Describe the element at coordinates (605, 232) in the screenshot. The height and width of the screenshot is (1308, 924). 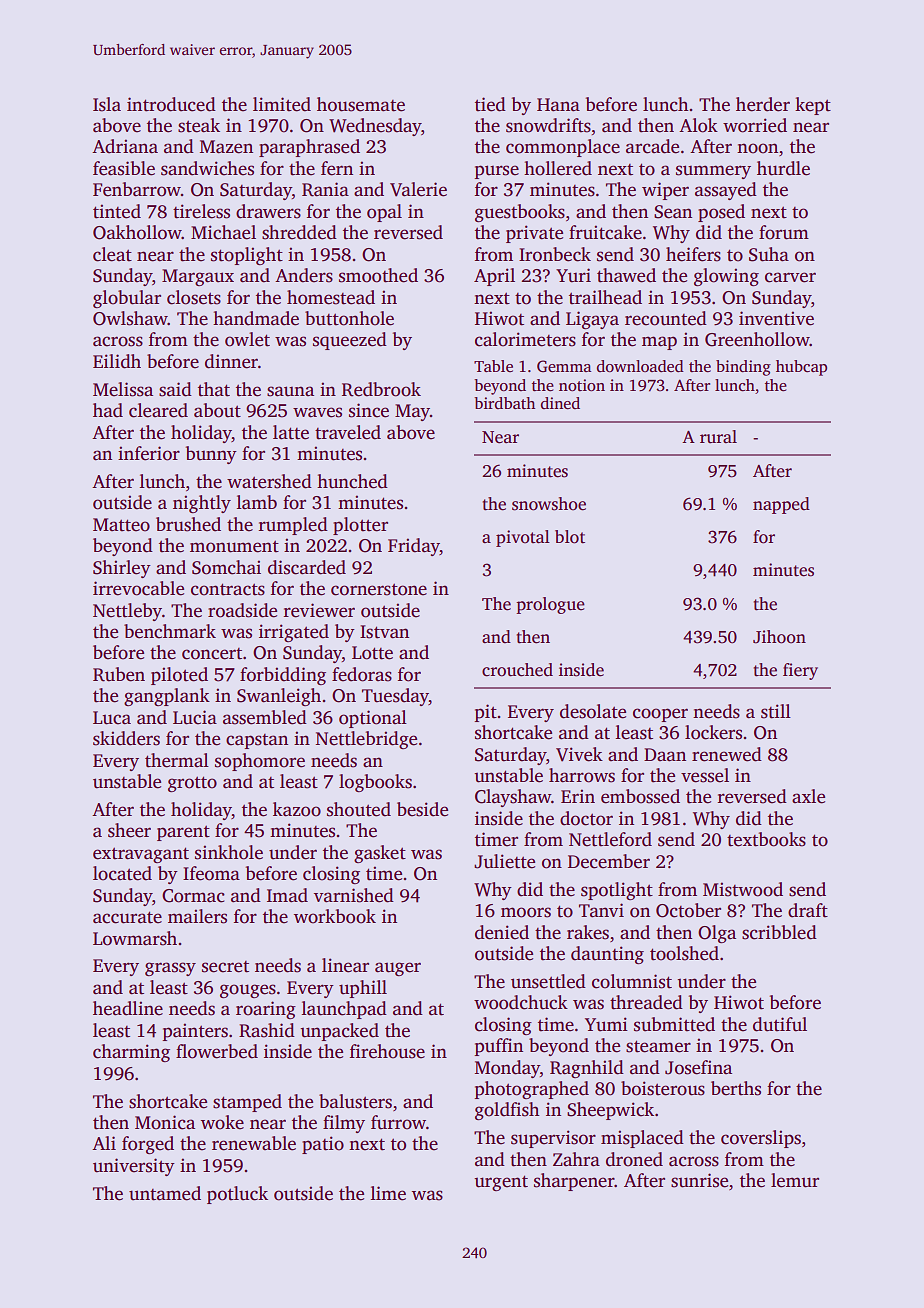
I see `fruitcake` at that location.
